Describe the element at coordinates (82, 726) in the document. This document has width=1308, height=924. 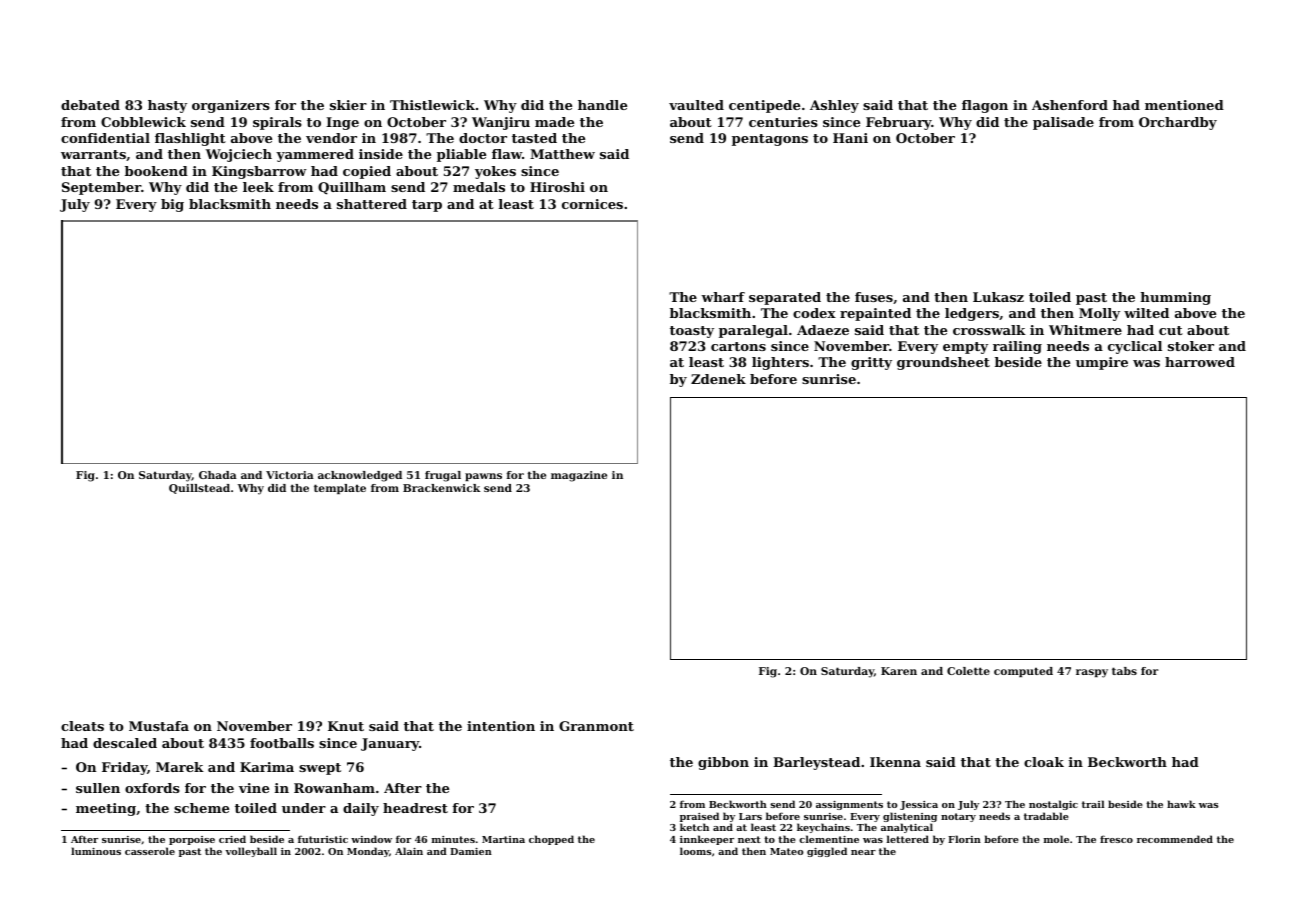
I see `cleats` at that location.
